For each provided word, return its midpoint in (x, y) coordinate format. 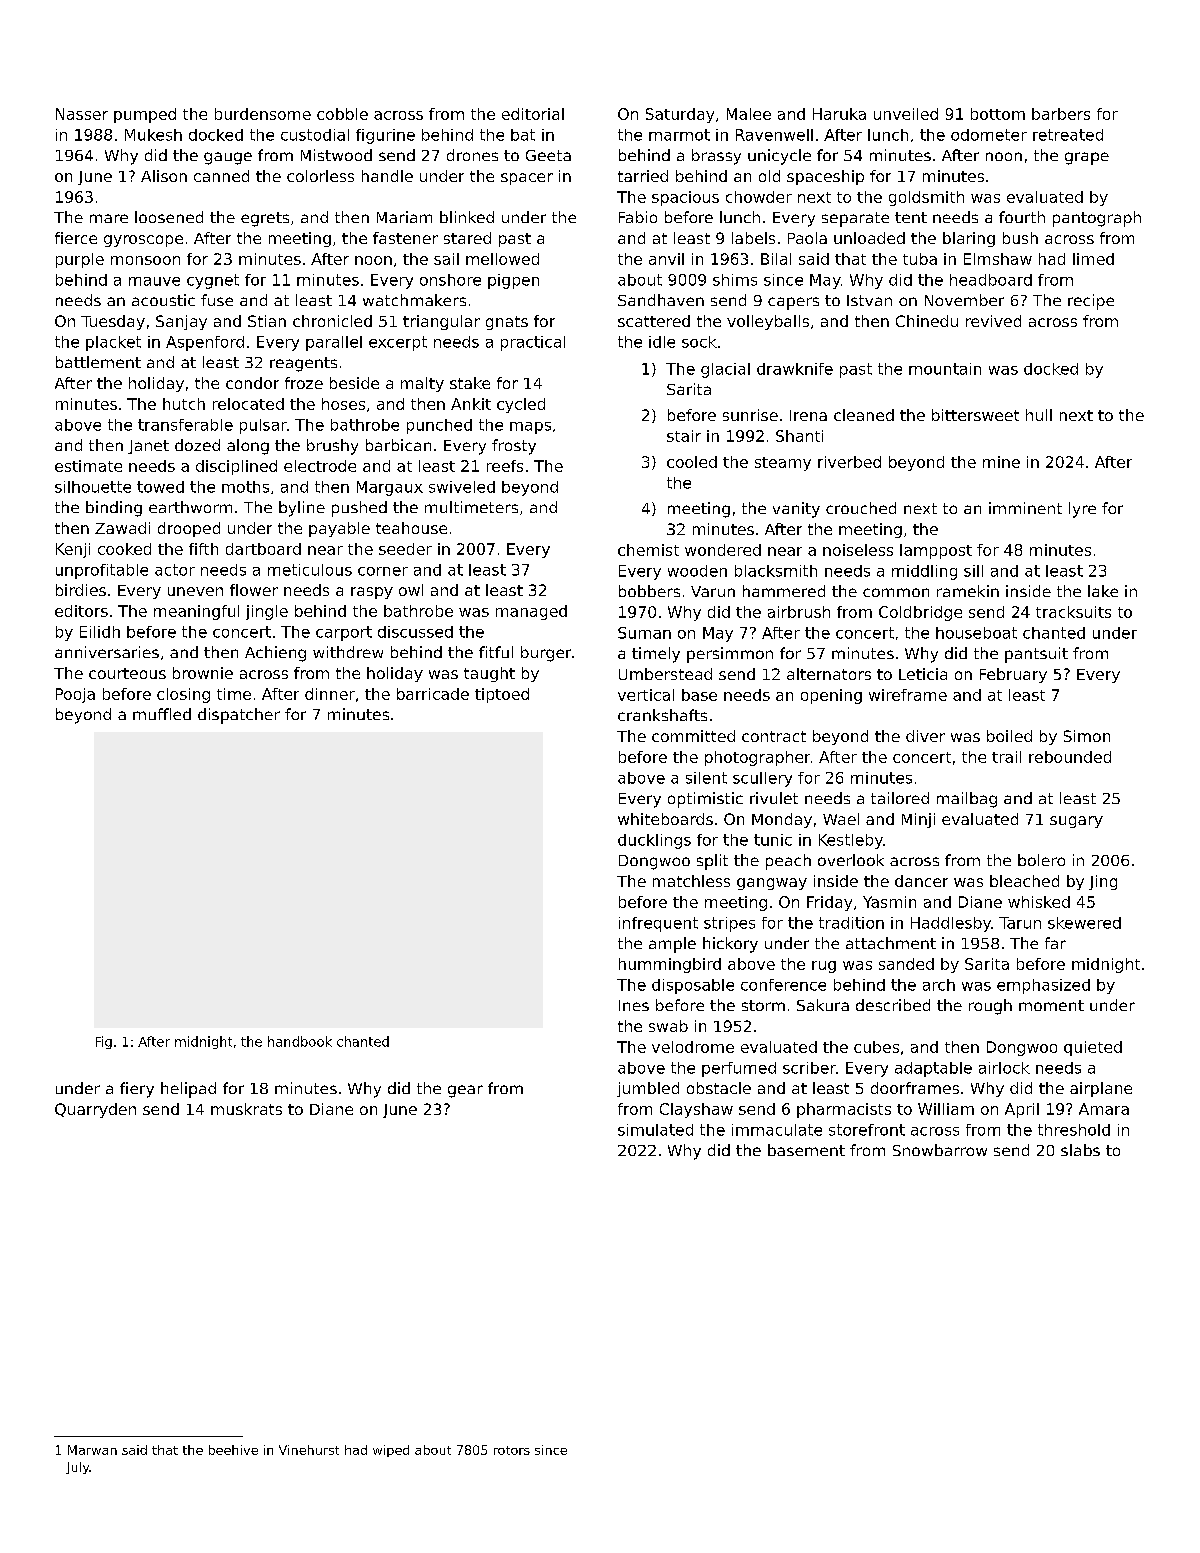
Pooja (75, 695)
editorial (533, 114)
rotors (512, 1450)
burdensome (263, 114)
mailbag (967, 800)
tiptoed (502, 695)
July (78, 1468)
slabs (1080, 1150)
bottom (998, 114)
